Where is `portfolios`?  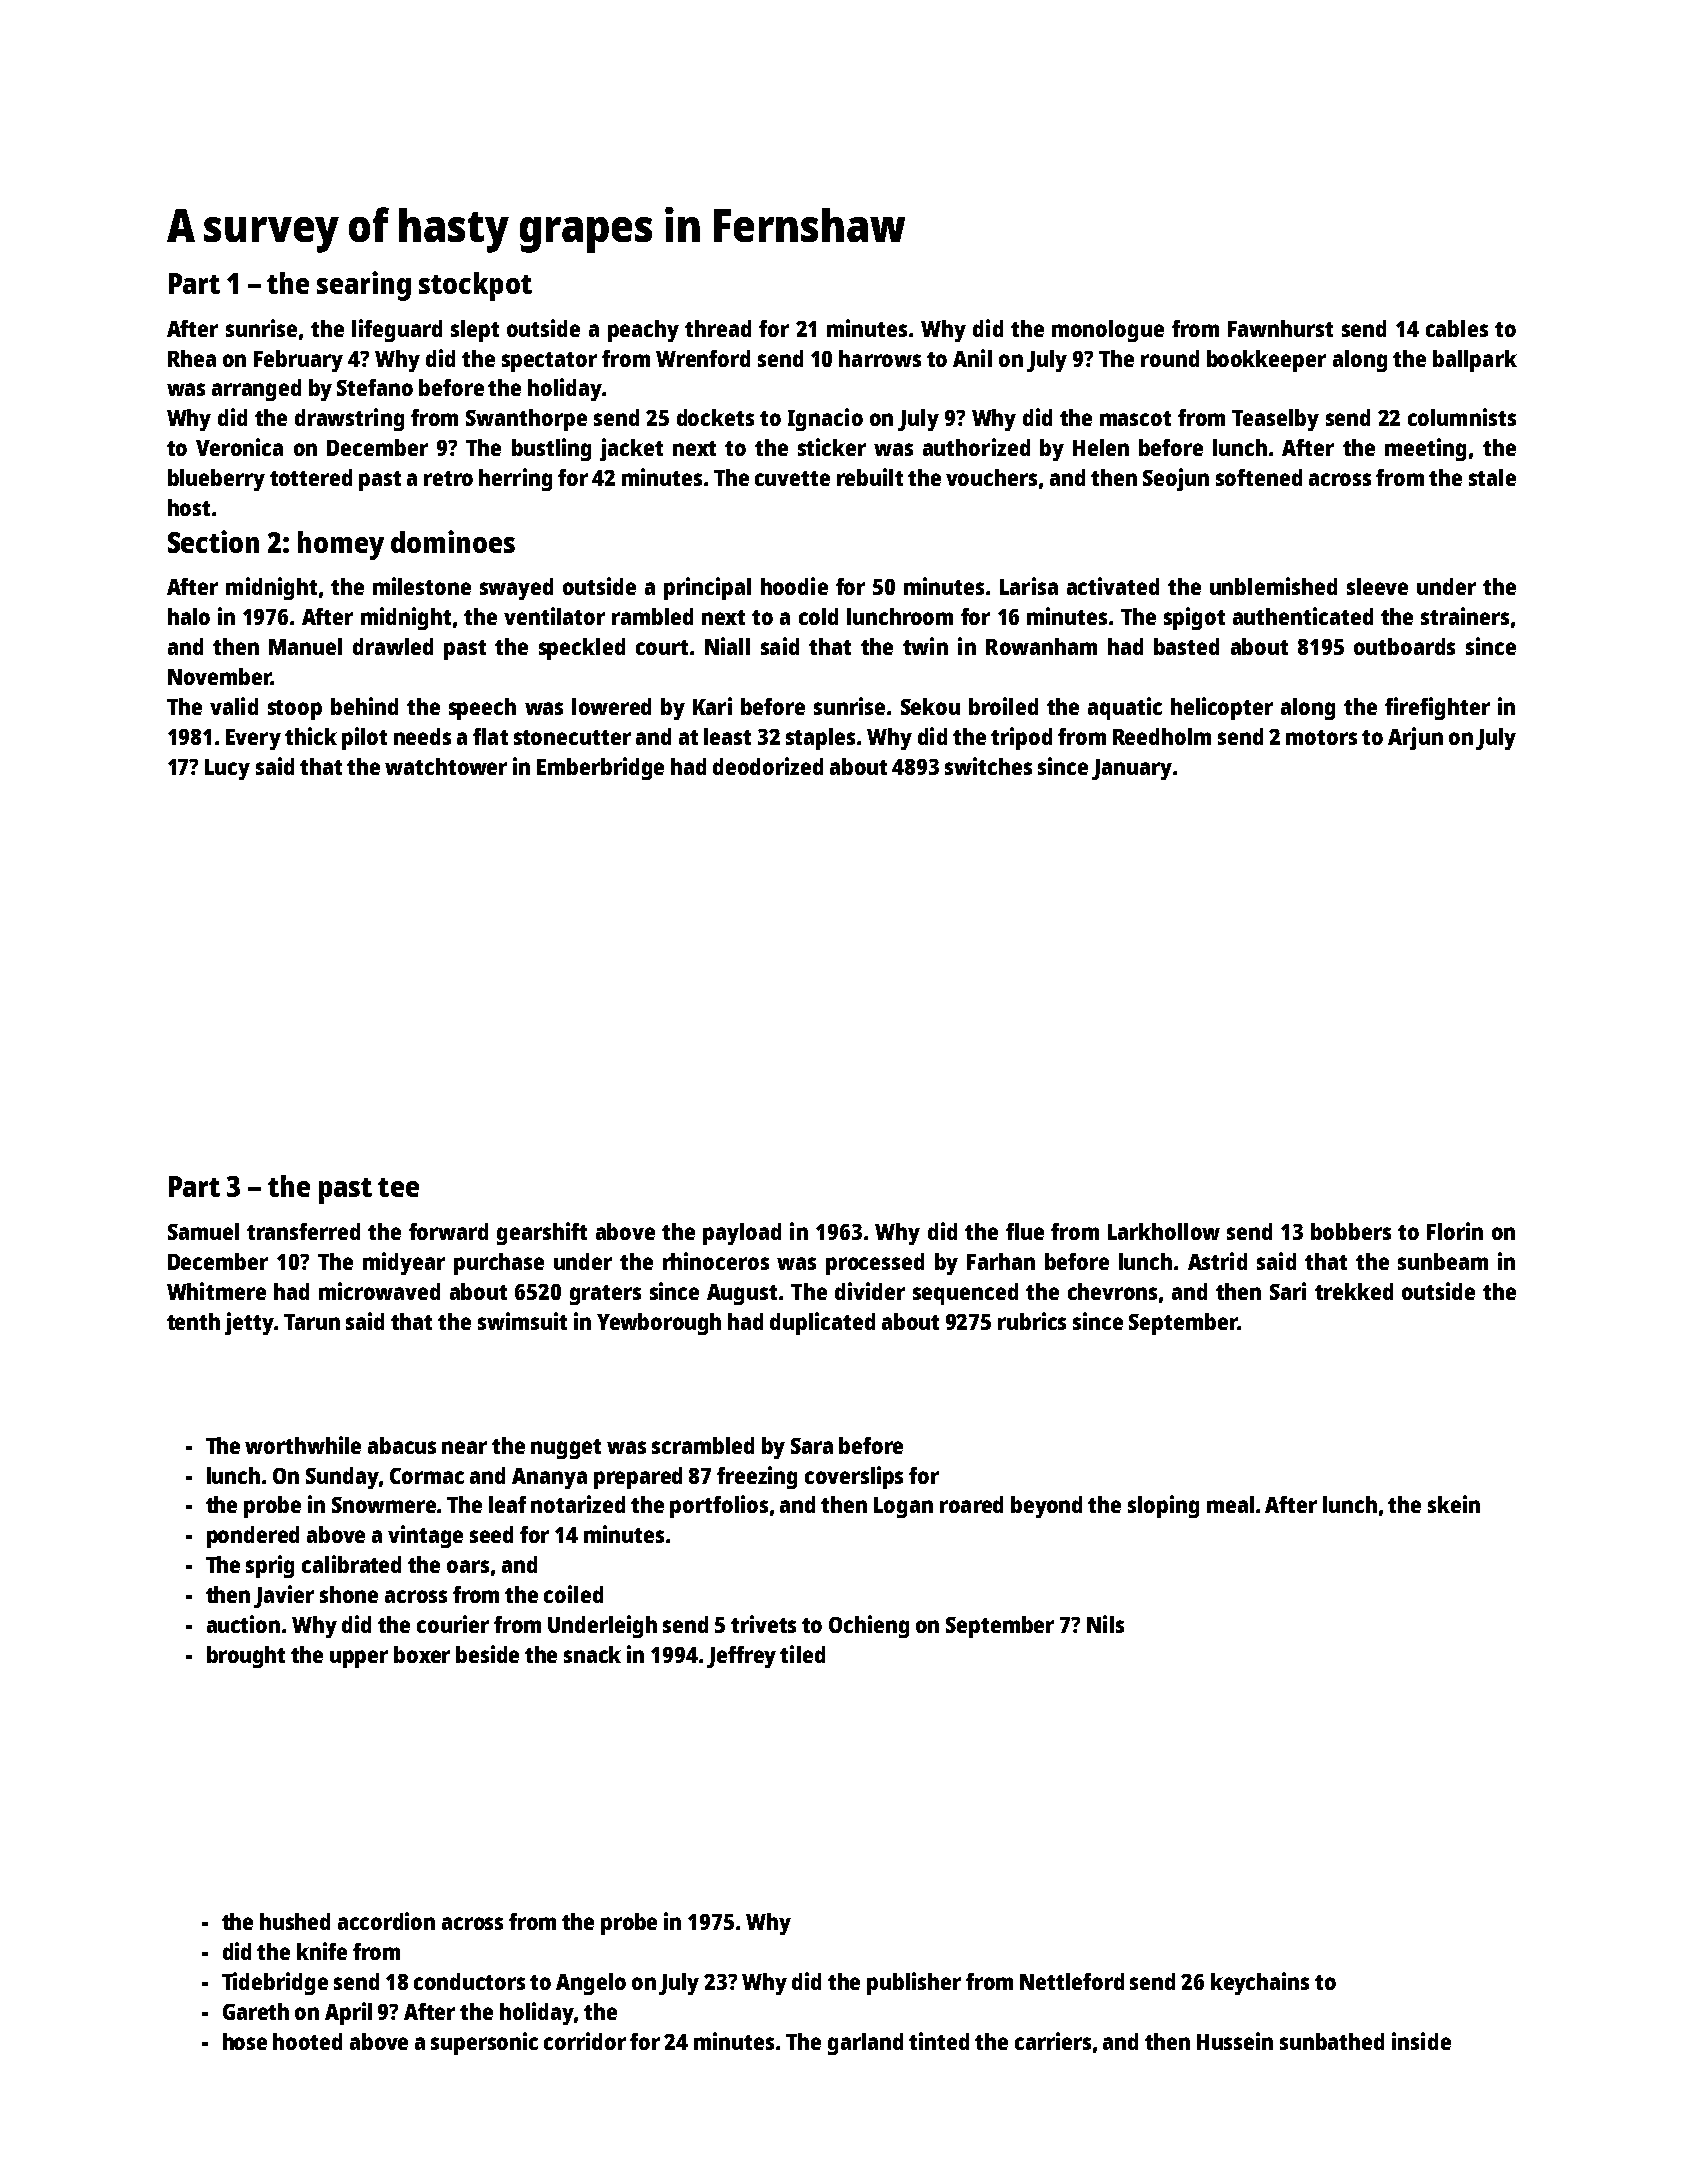 portfolios is located at coordinates (719, 1506).
